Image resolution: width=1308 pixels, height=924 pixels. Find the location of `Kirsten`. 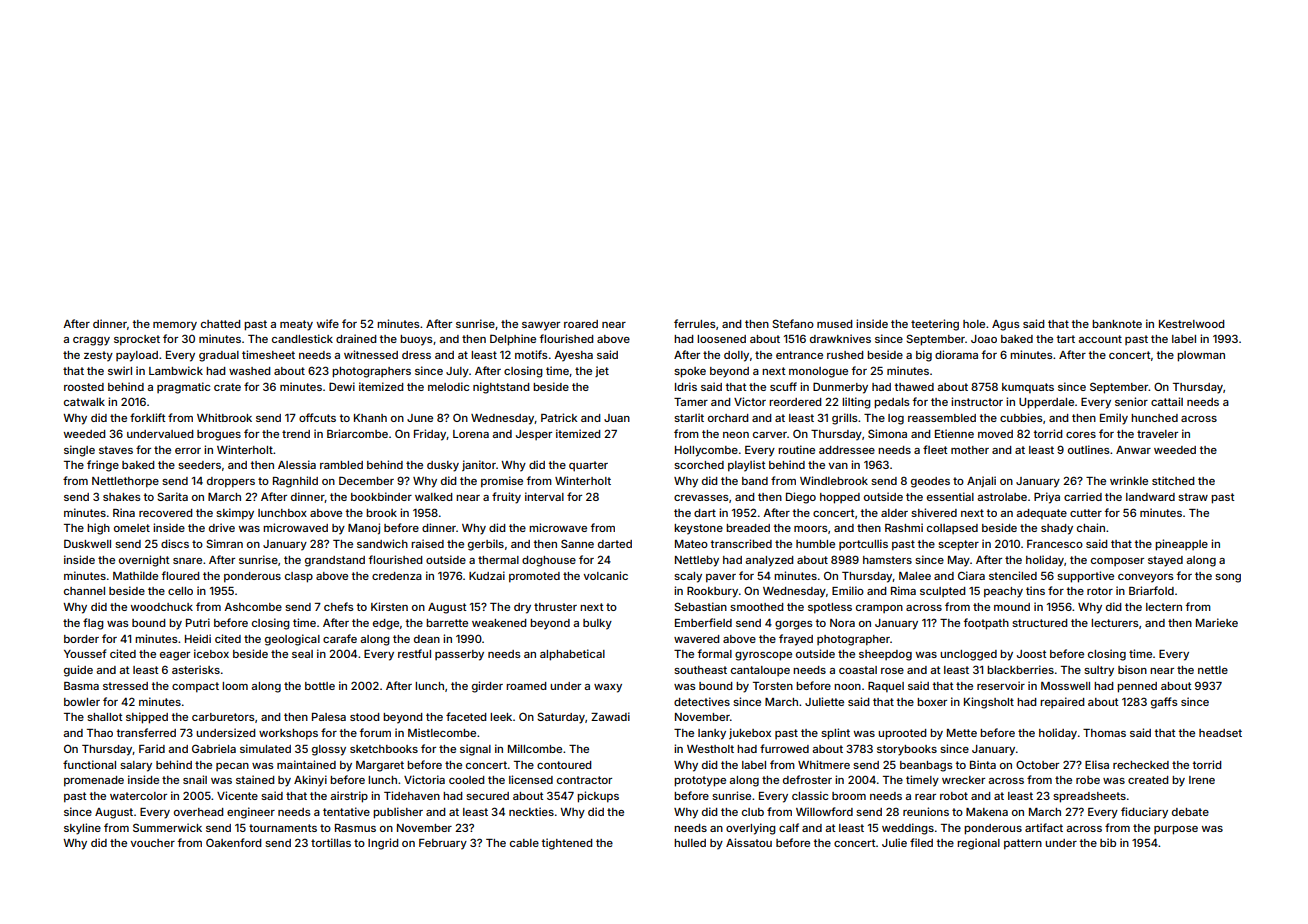

Kirsten is located at coordinates (389, 606).
